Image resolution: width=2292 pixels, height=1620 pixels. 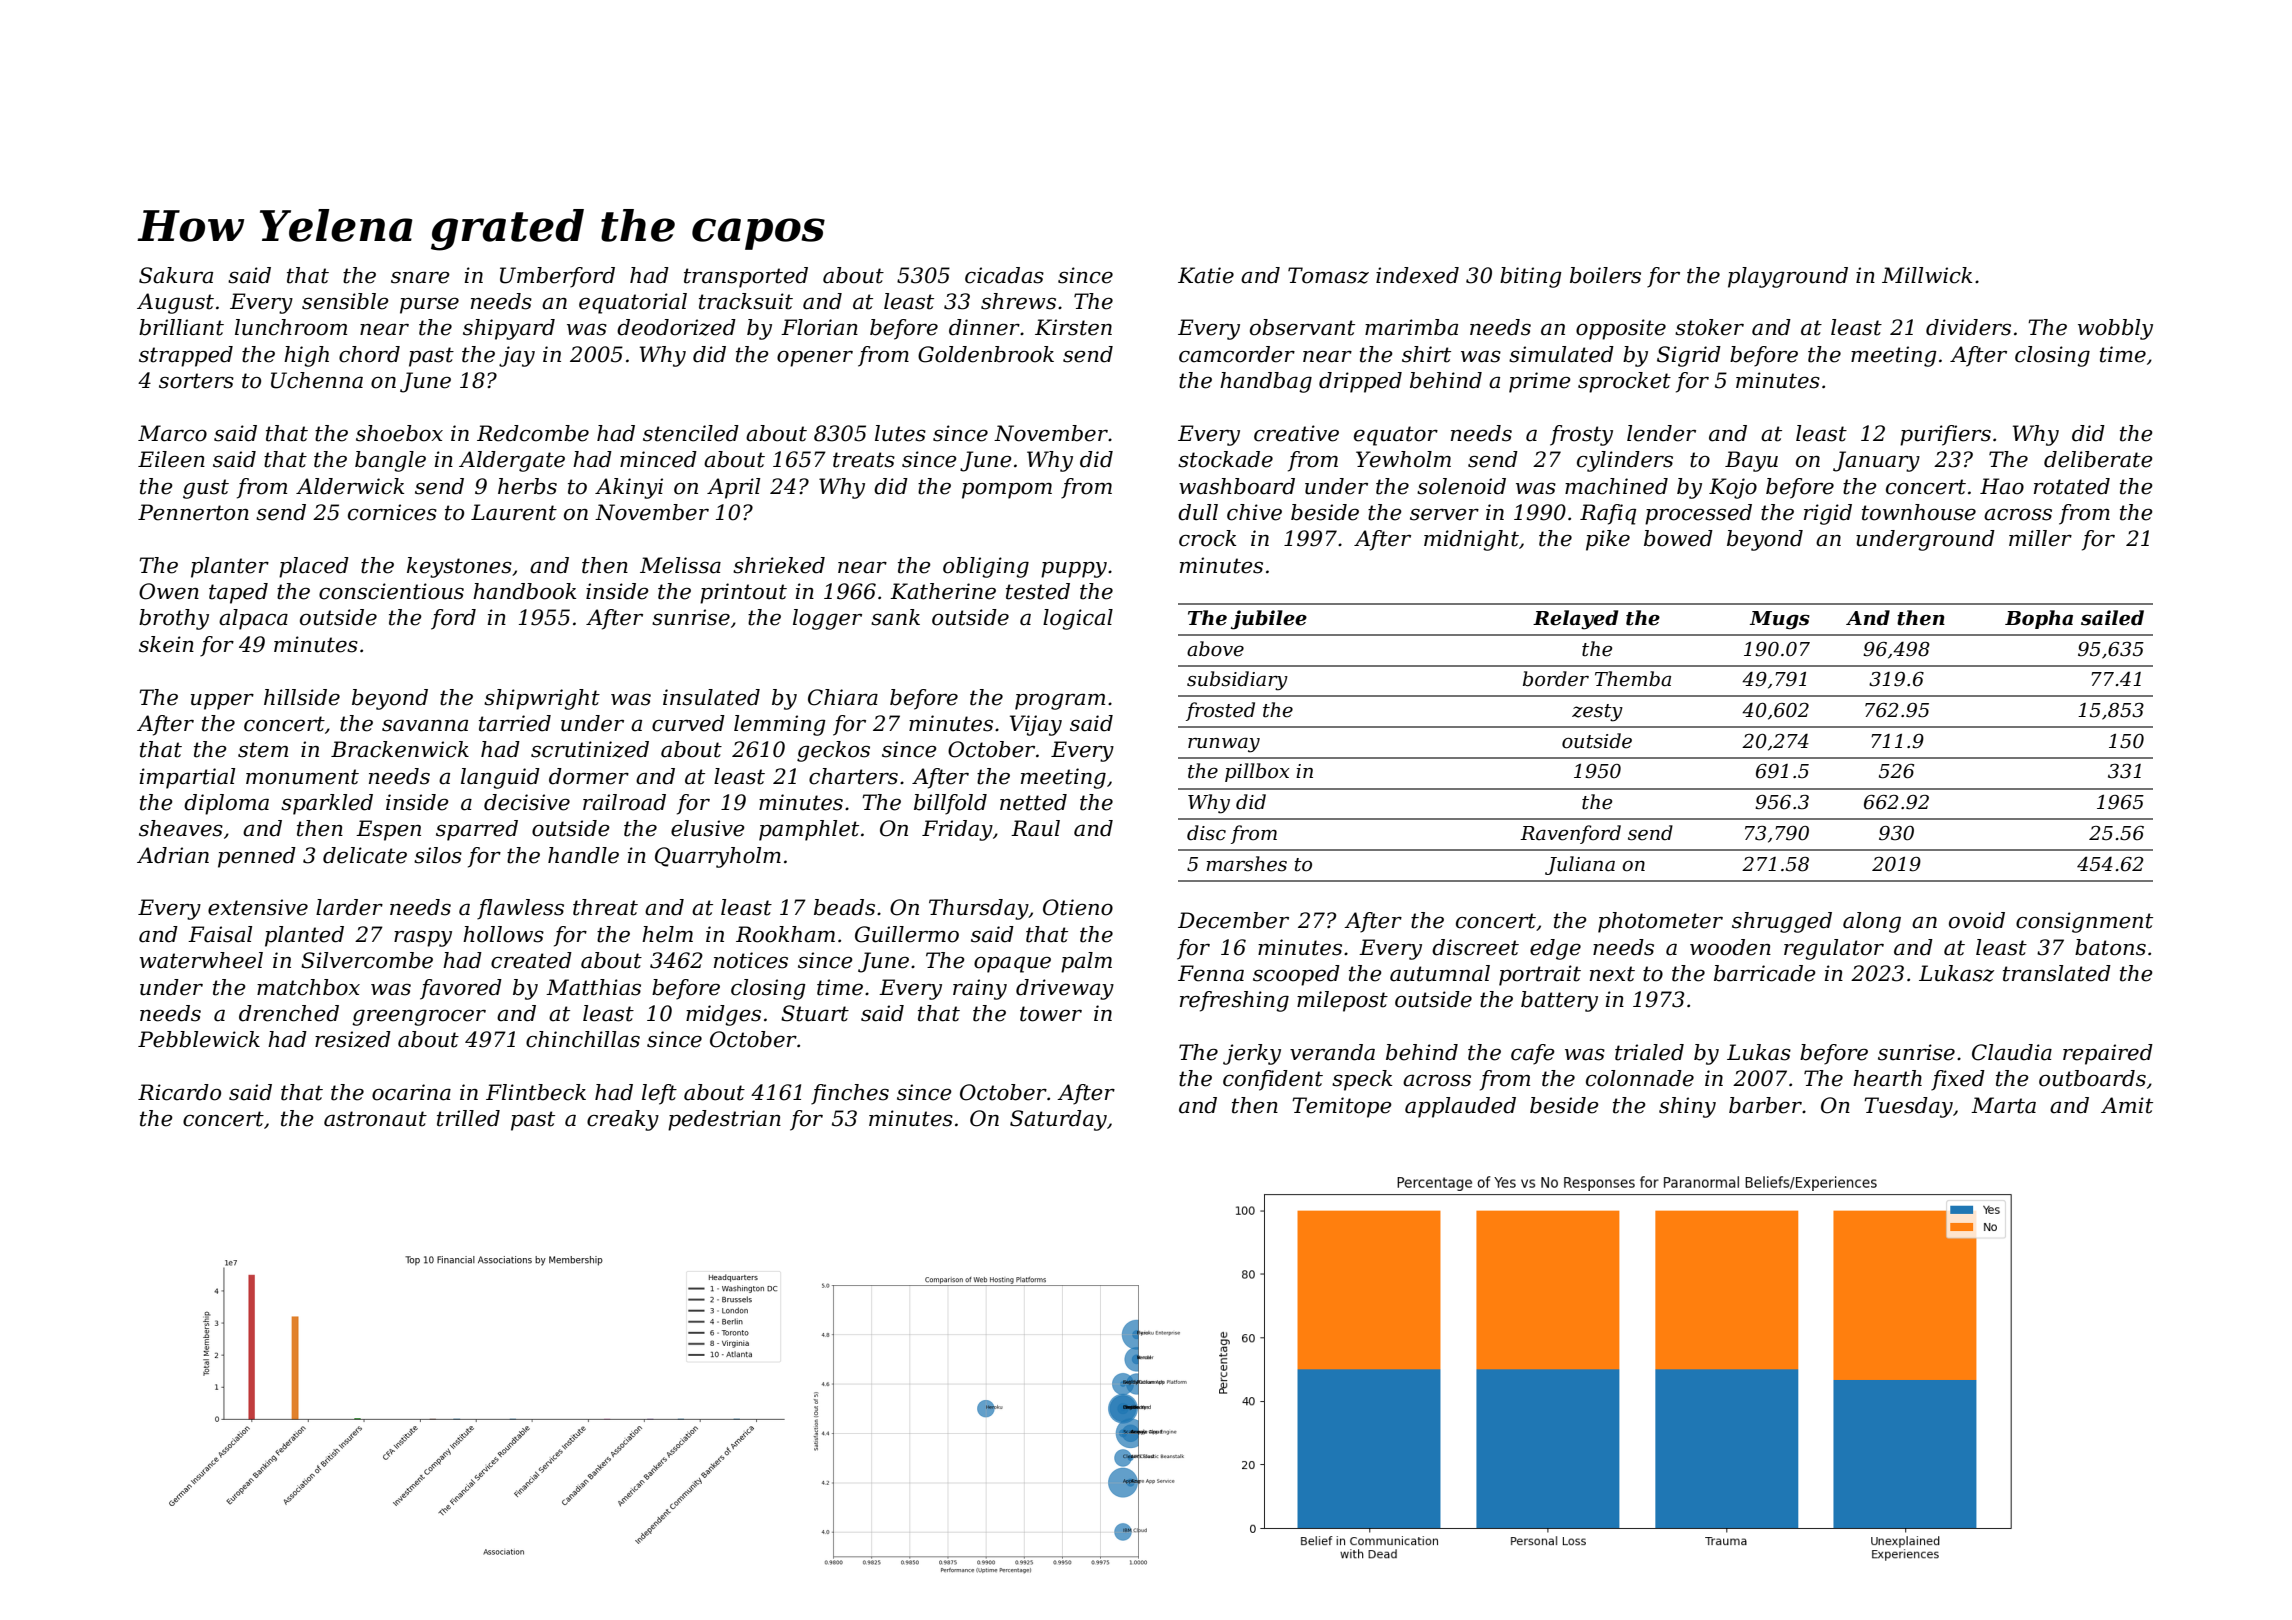 What do you see at coordinates (1342, 1107) in the image?
I see `Temitope` at bounding box center [1342, 1107].
